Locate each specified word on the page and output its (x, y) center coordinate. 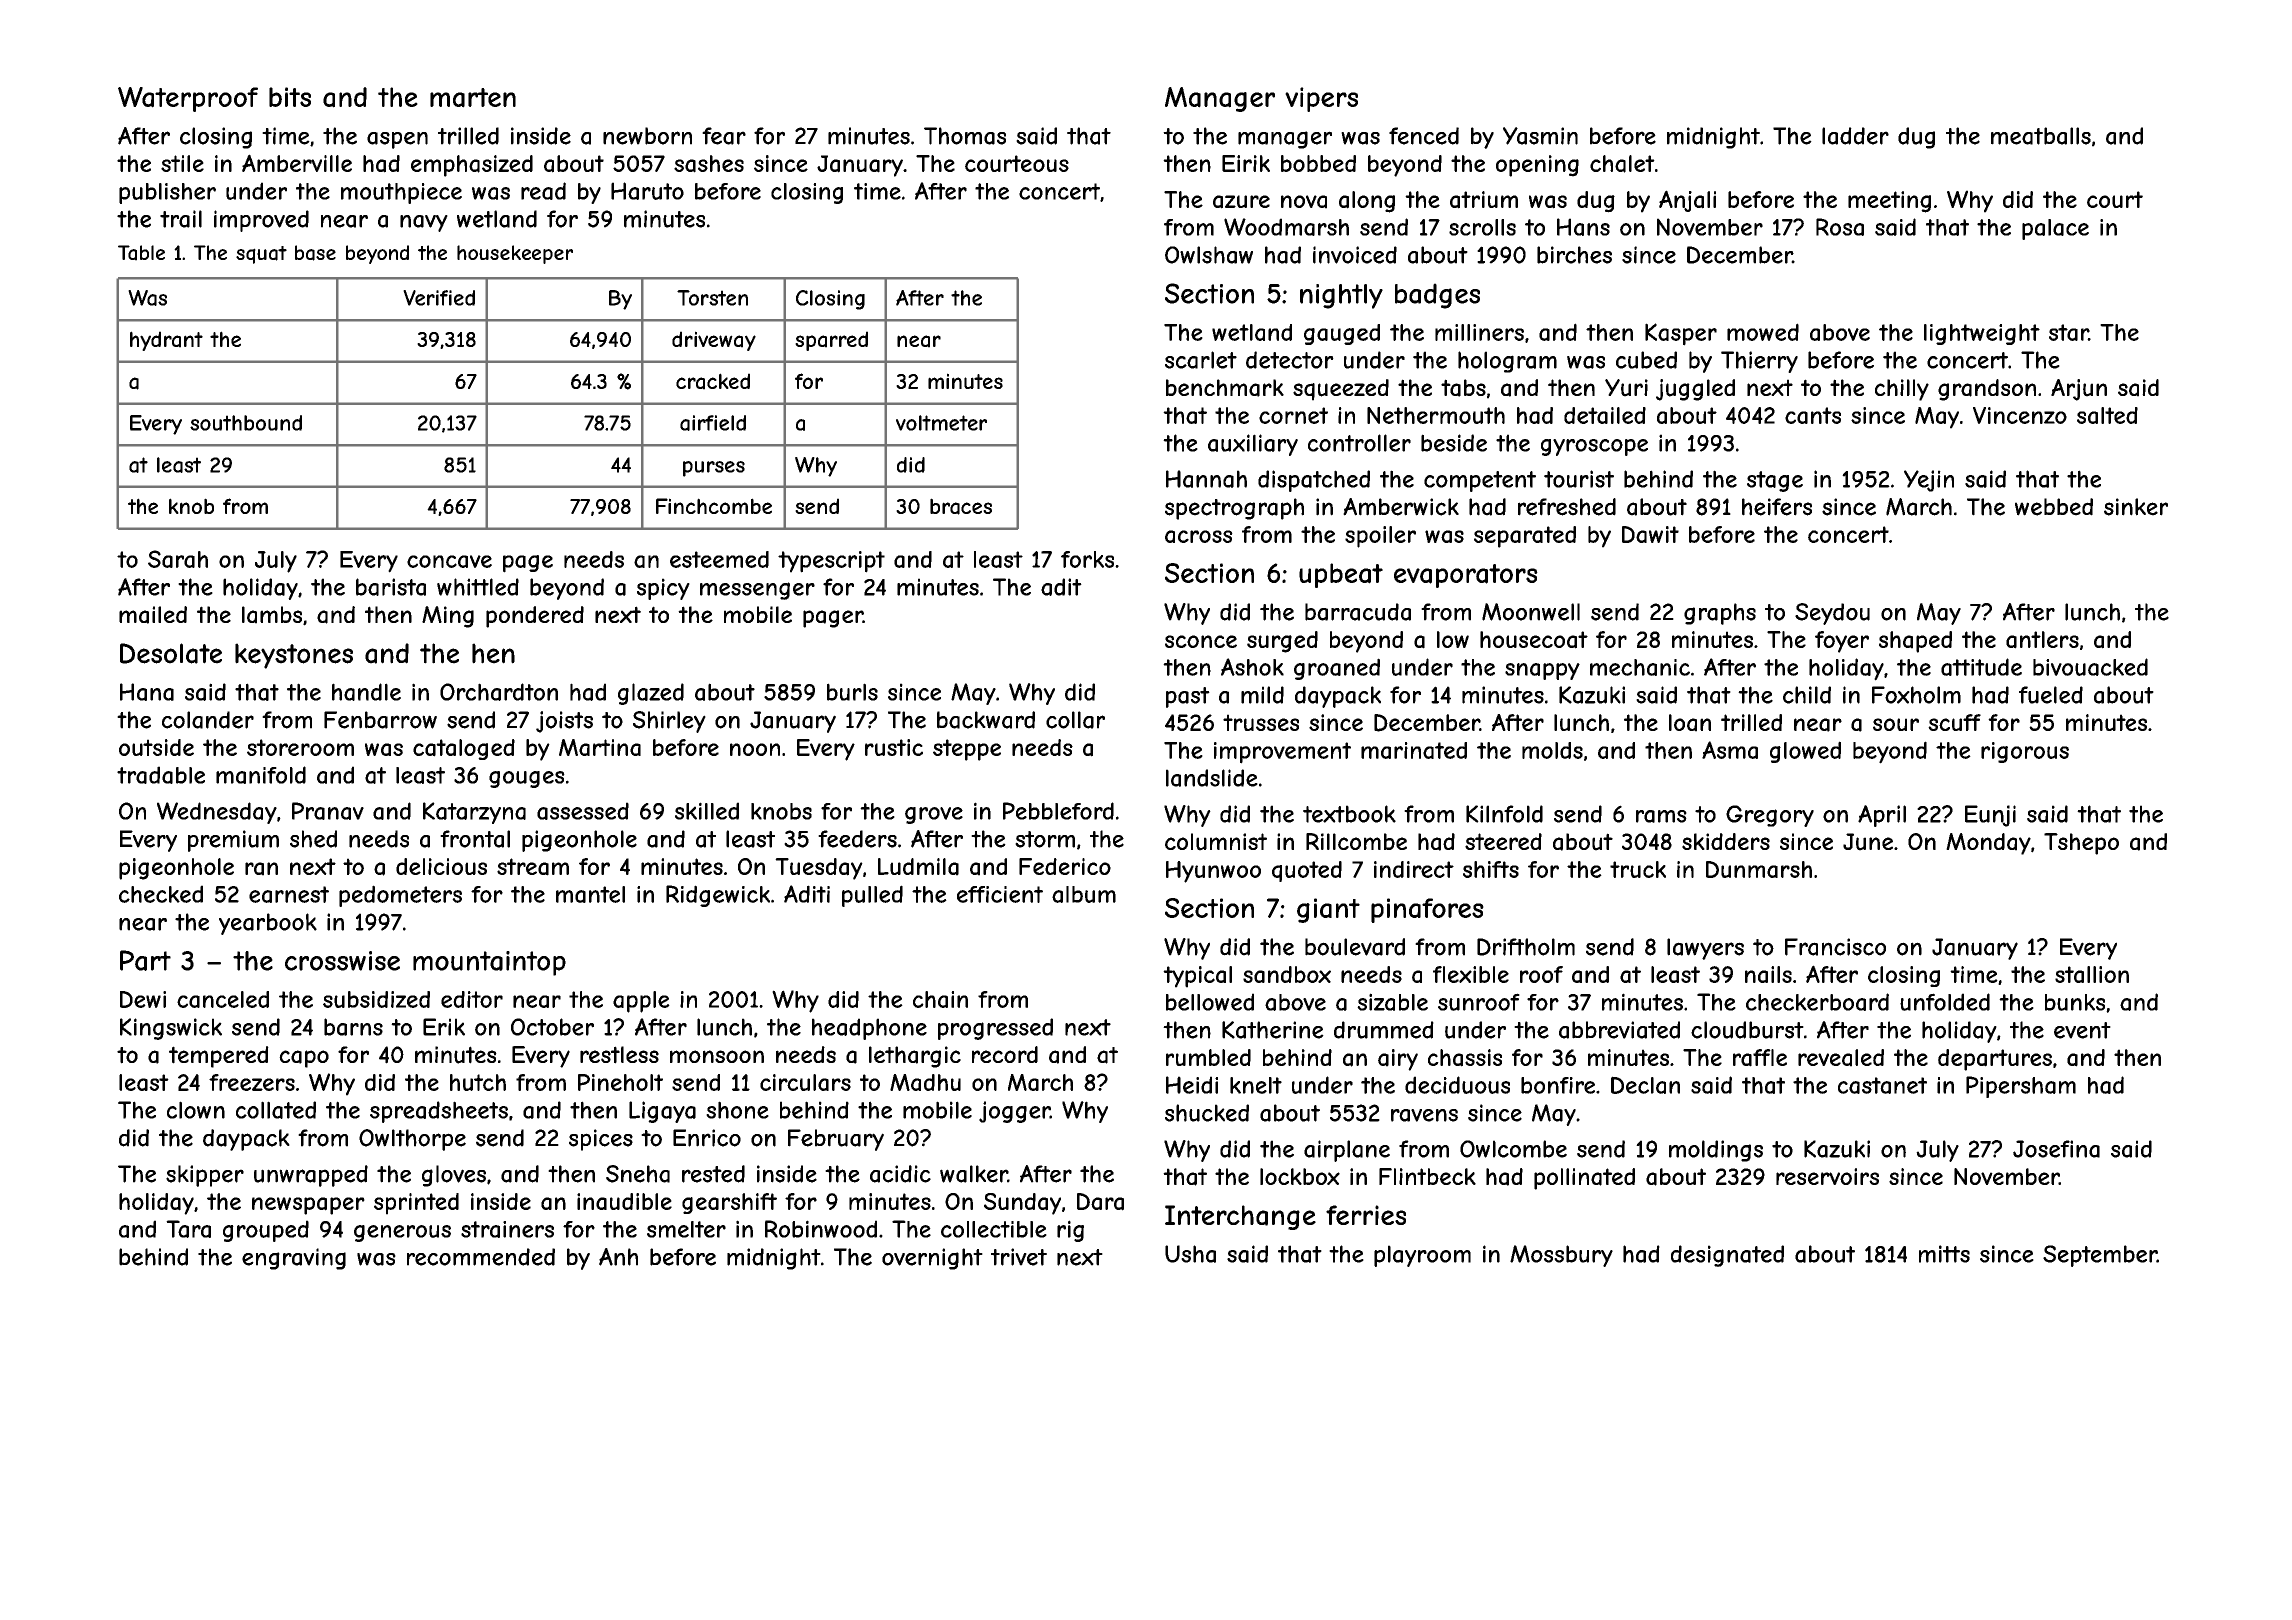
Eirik (1246, 163)
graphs (1720, 614)
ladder (1855, 136)
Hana (147, 692)
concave (449, 561)
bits (290, 97)
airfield (713, 423)
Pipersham (2021, 1087)
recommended (481, 1257)
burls (852, 692)
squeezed (1341, 390)
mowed (1763, 332)
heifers (1777, 507)
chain (940, 999)
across (1199, 536)
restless (619, 1055)
